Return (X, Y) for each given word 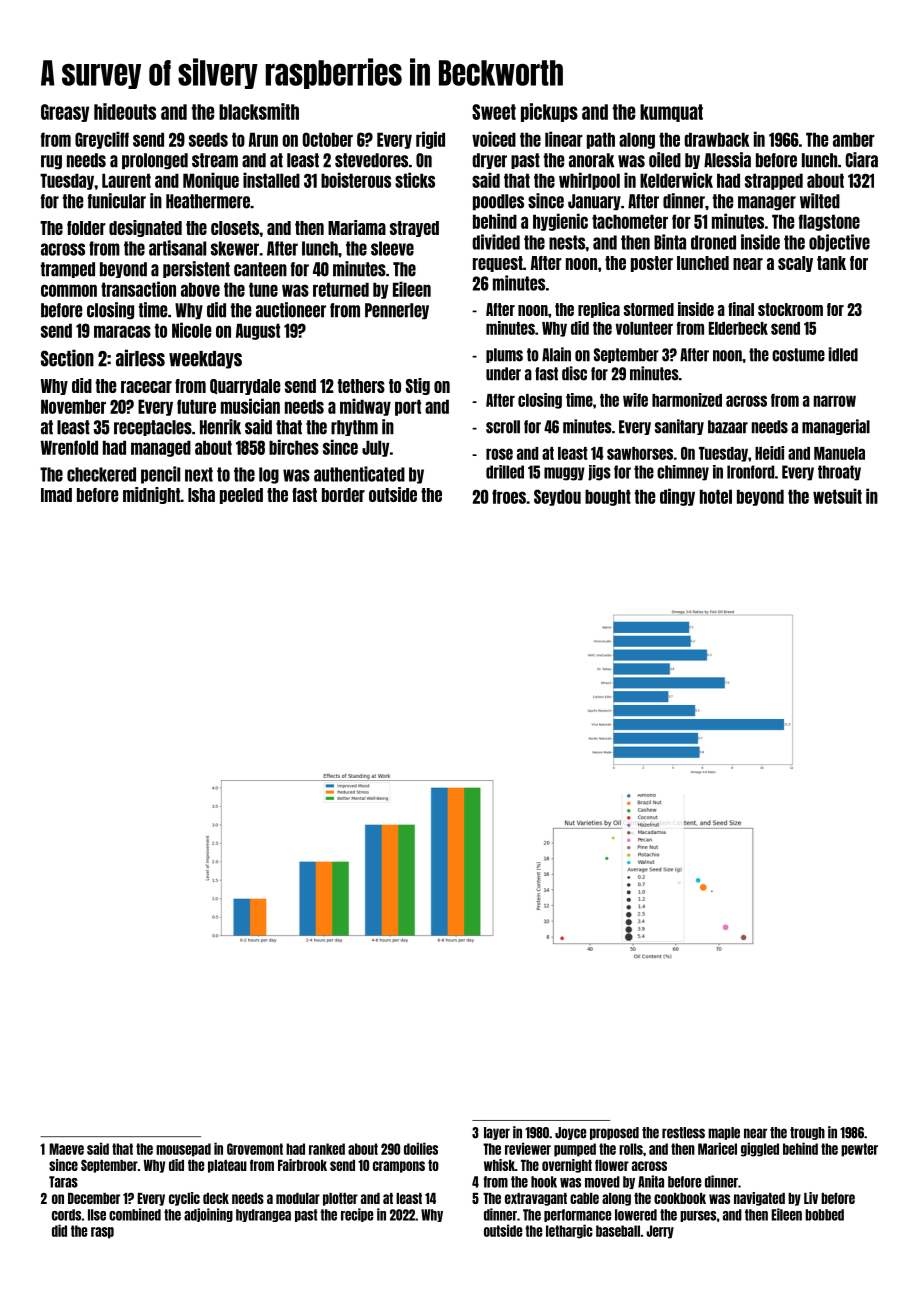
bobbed (824, 1215)
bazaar (728, 427)
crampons (399, 1167)
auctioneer (291, 310)
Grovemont (255, 1149)
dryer (489, 161)
